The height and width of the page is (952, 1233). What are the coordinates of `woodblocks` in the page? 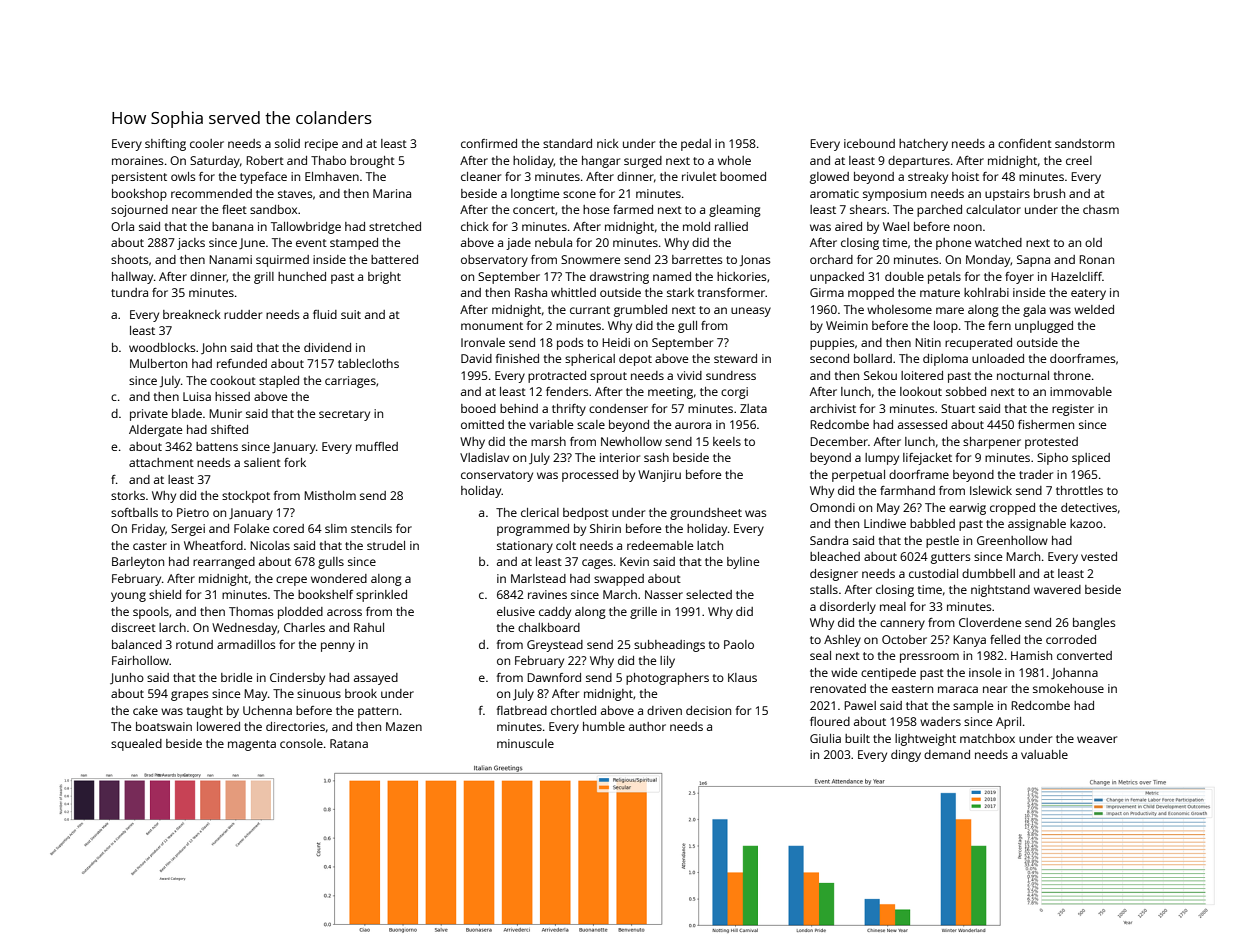 It's located at (162, 347).
